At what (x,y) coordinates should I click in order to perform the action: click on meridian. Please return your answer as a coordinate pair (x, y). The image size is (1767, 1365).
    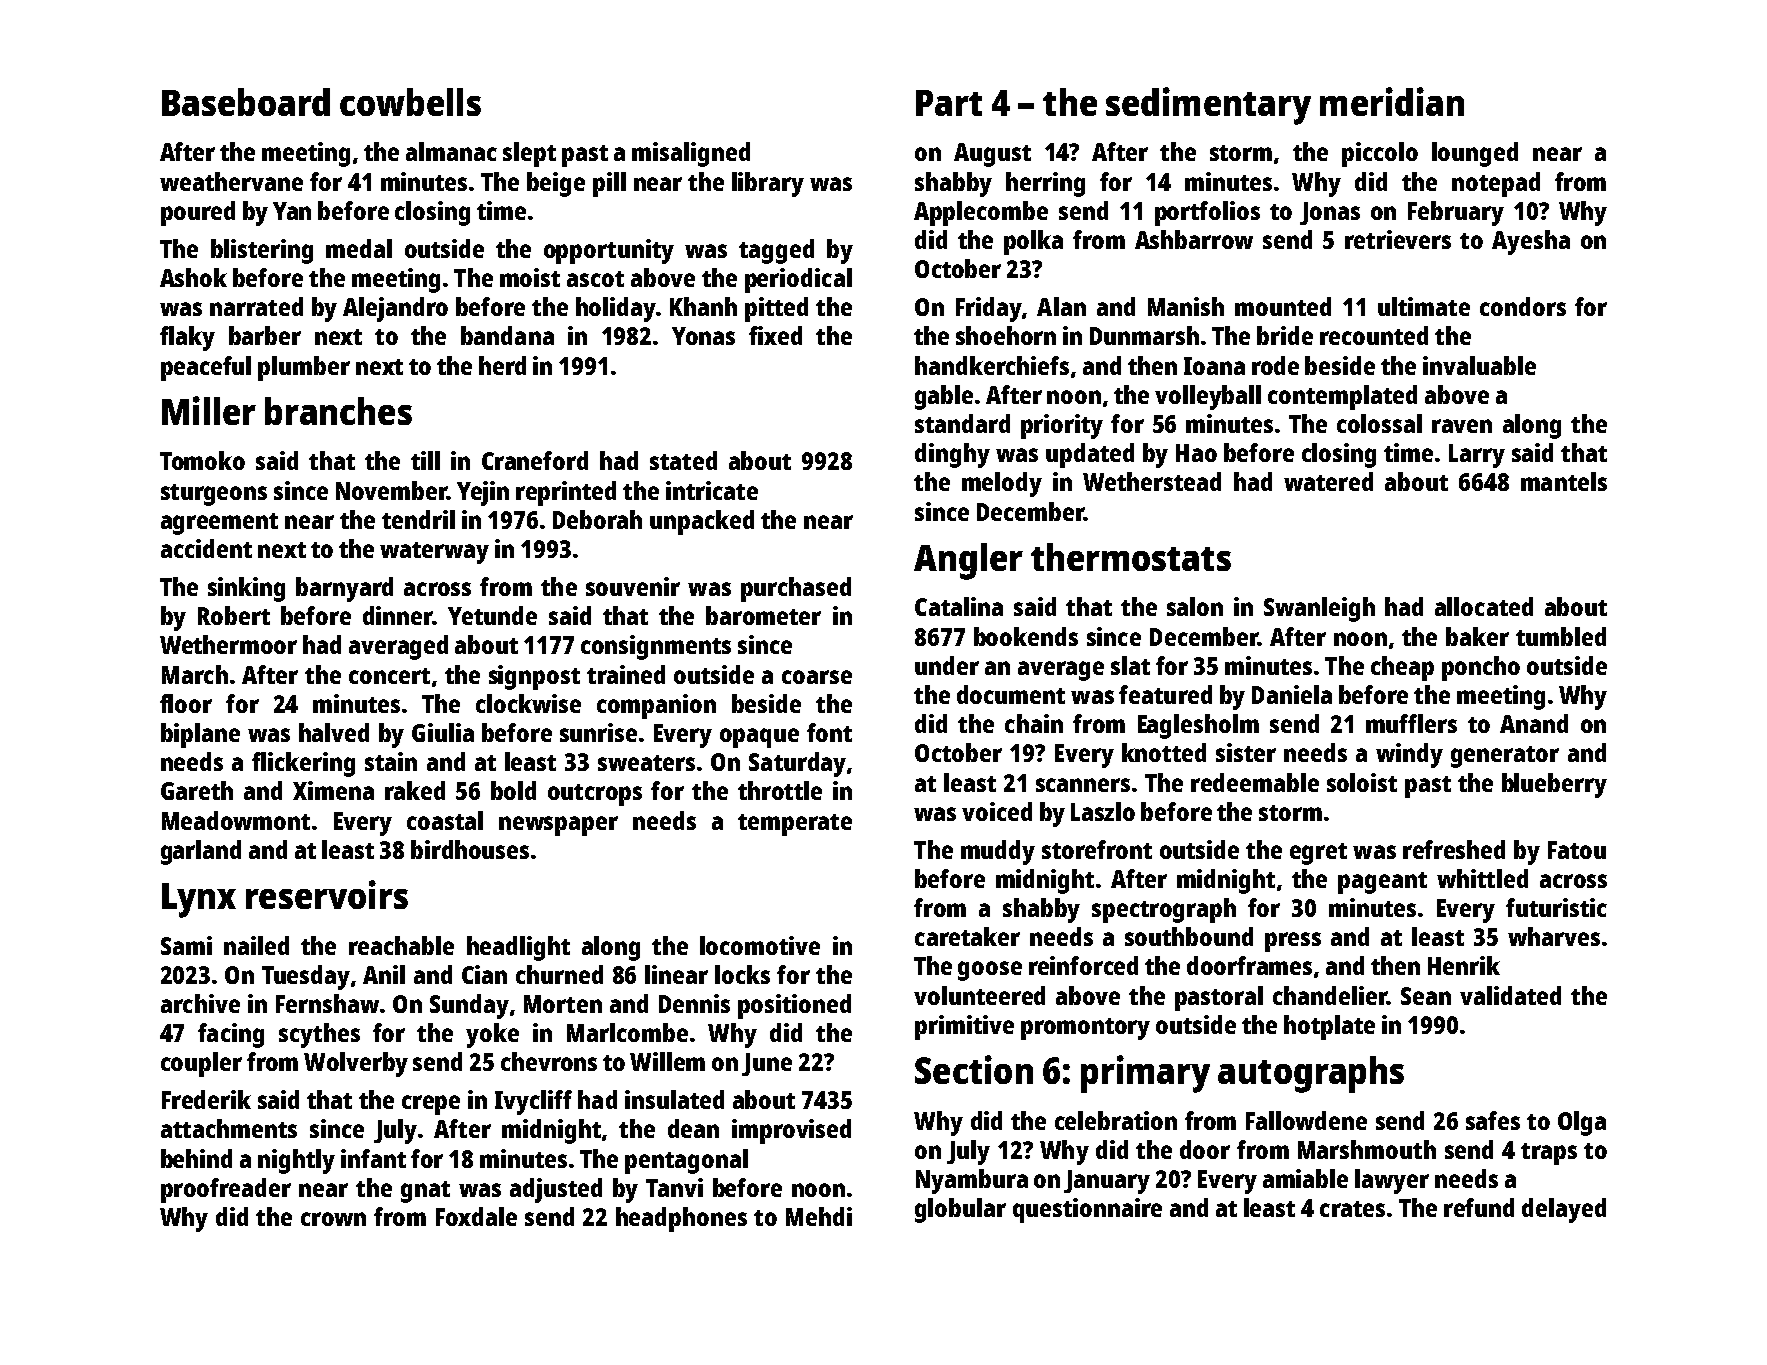
    Looking at the image, I should click on (1392, 101).
